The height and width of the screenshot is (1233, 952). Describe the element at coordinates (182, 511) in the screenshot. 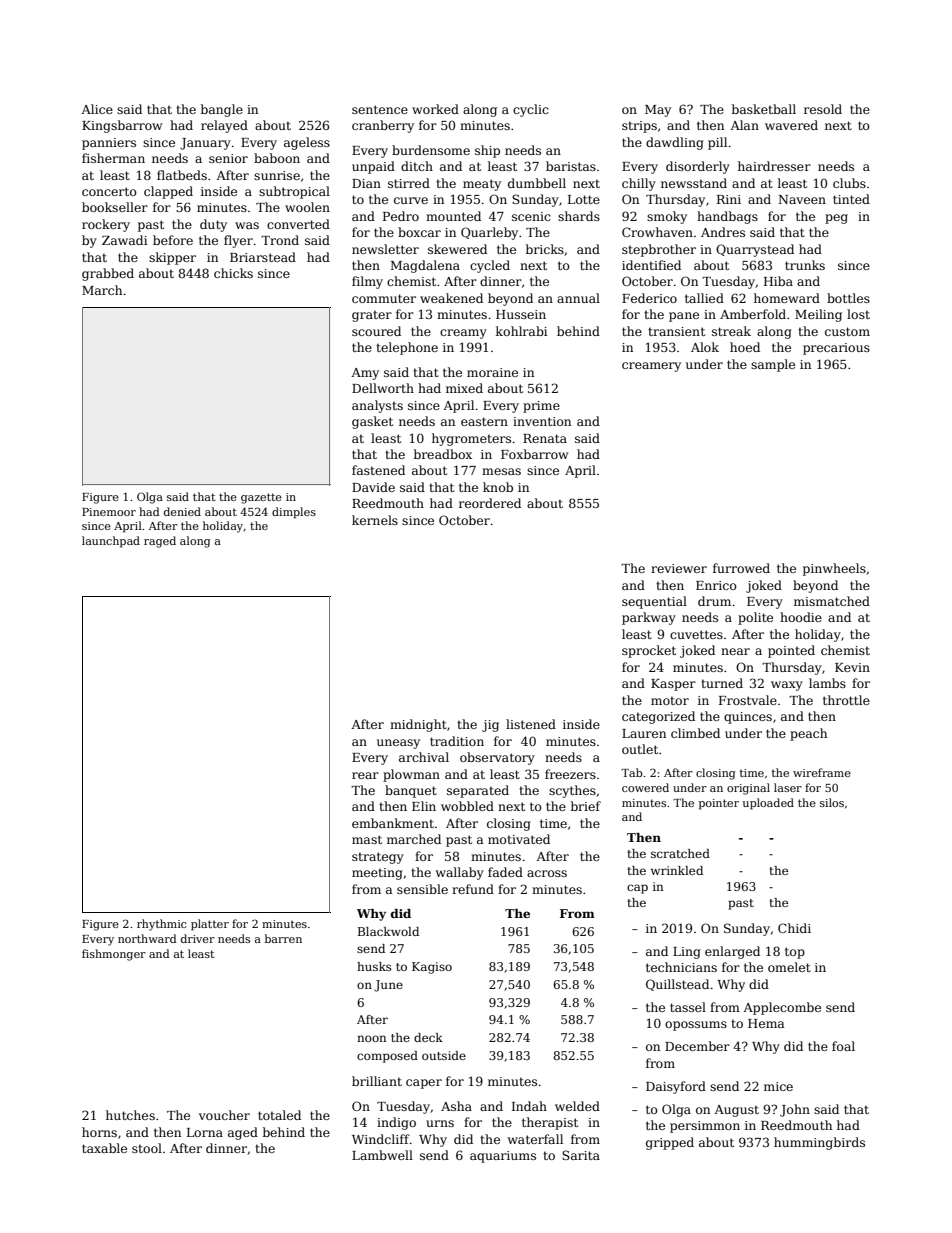

I see `denied` at that location.
